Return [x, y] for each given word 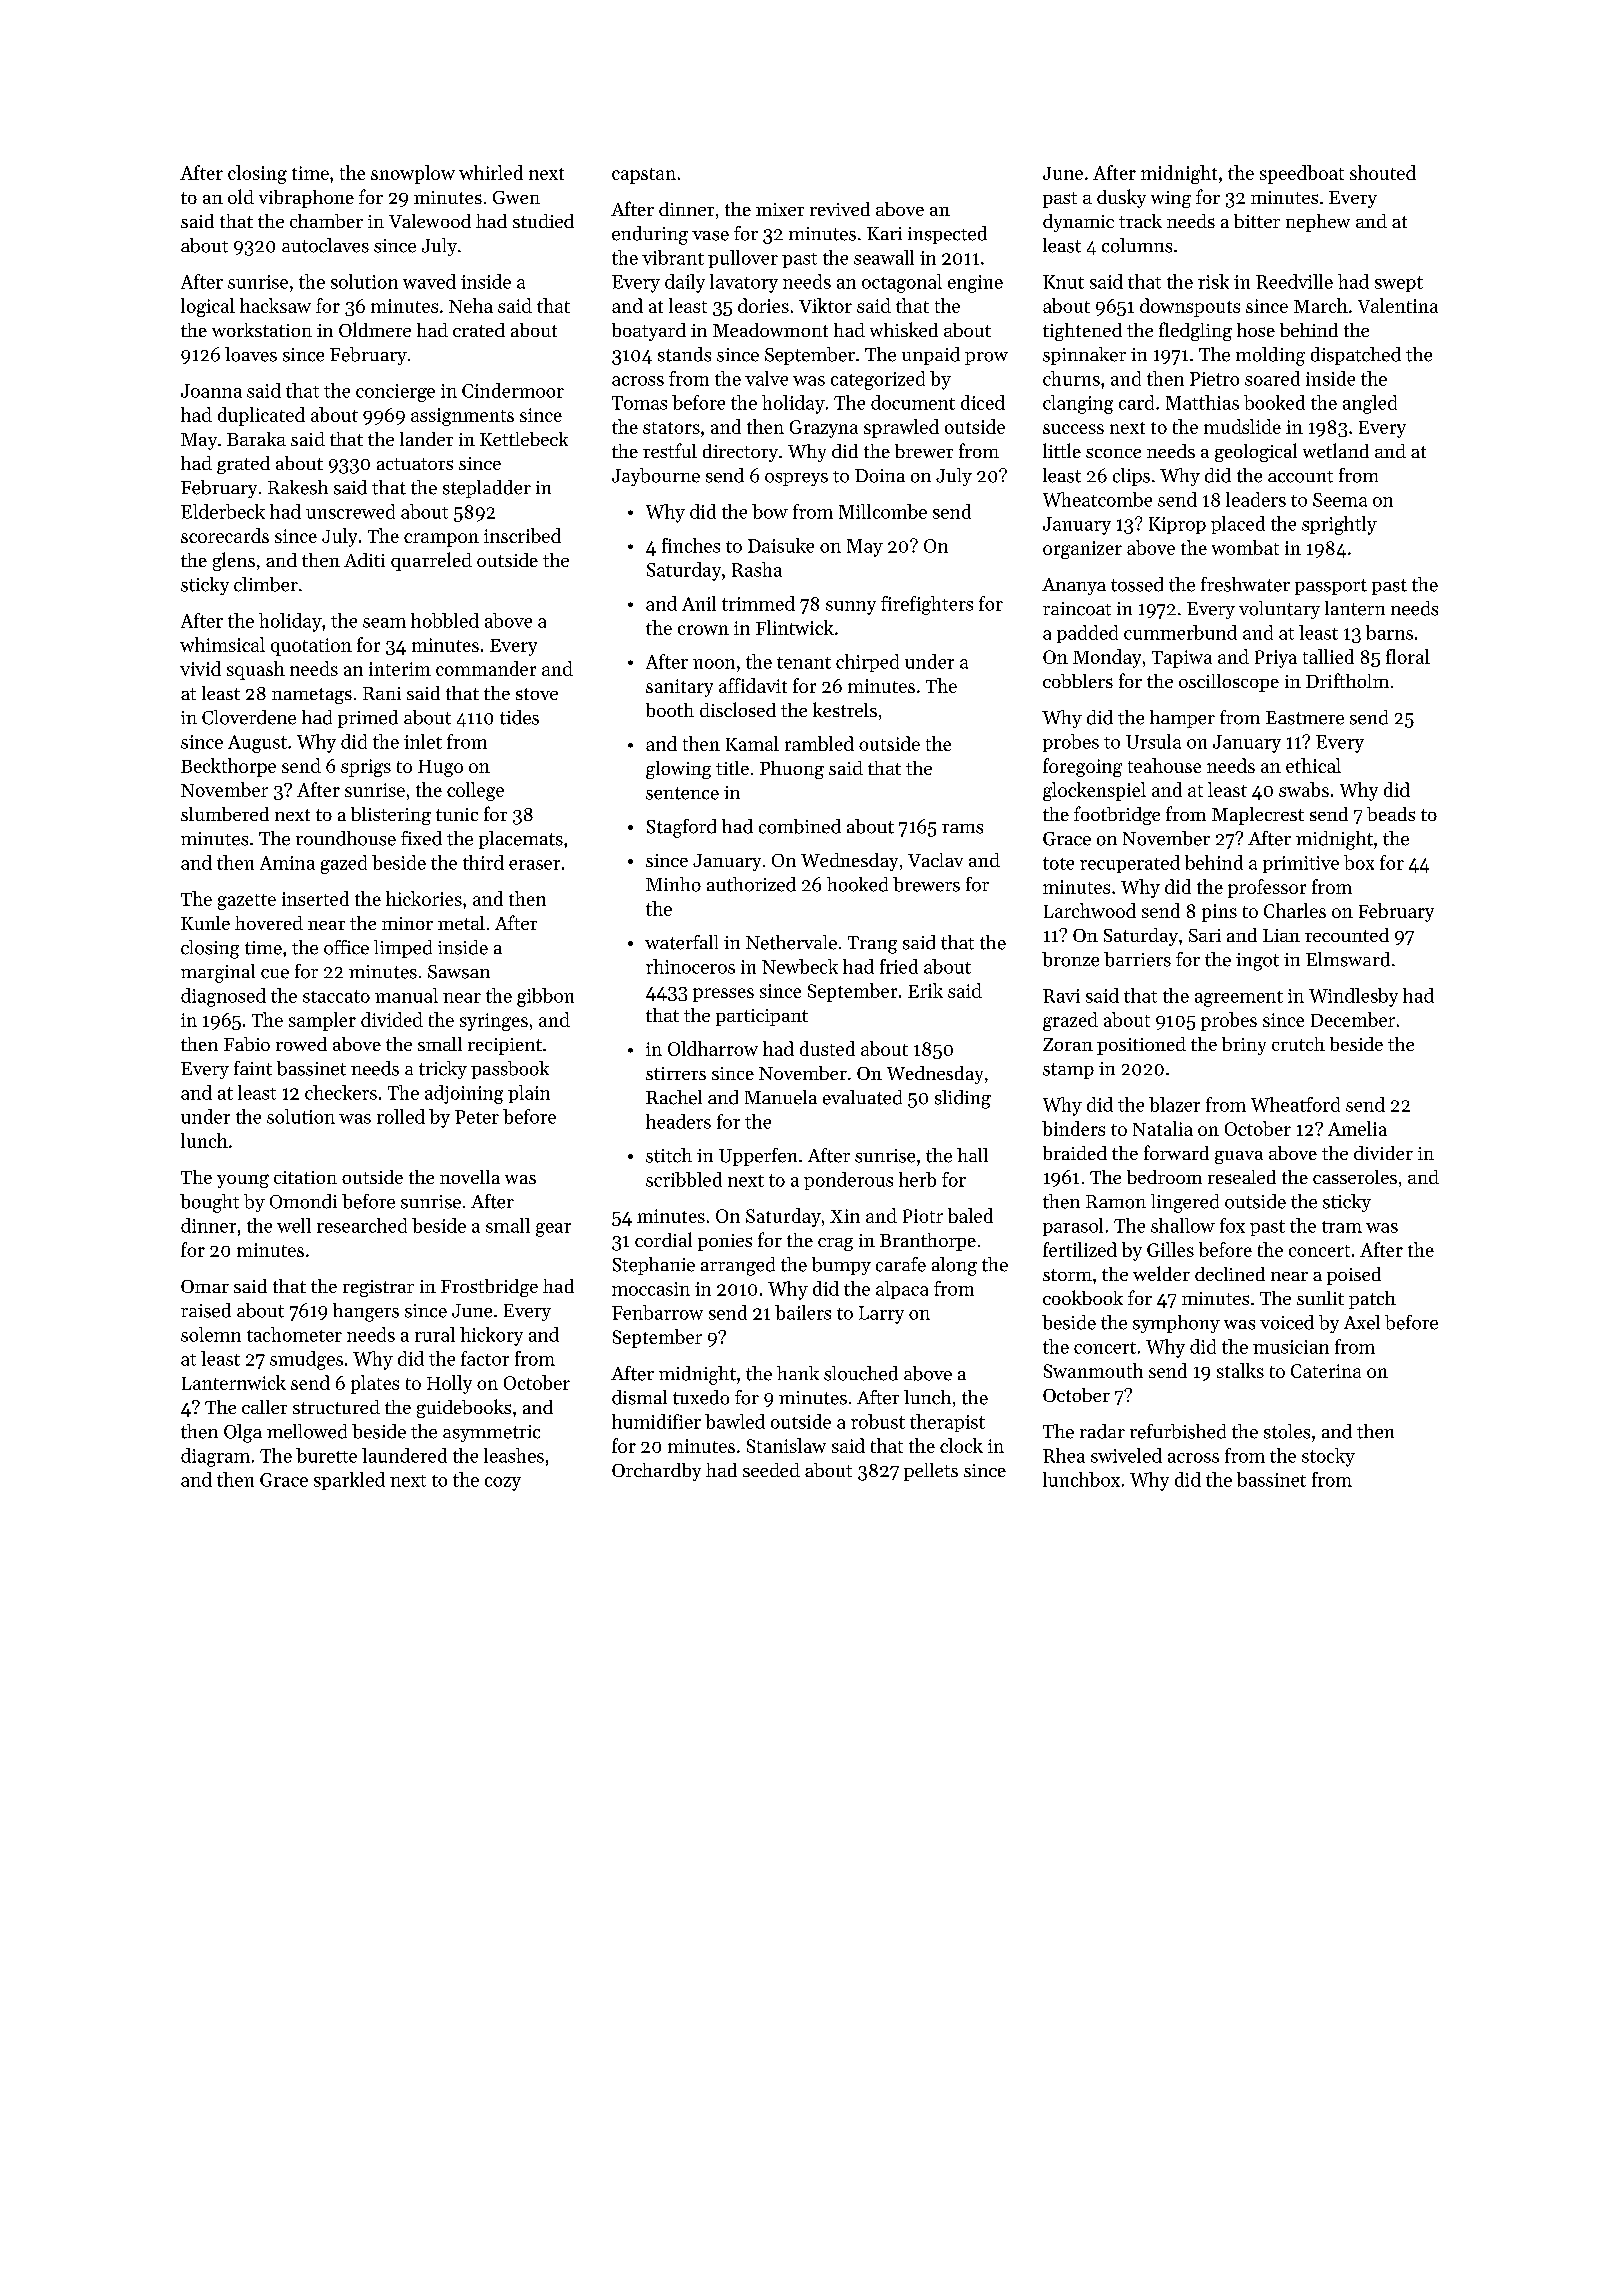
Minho [673, 884]
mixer [780, 209]
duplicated [261, 416]
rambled [819, 743]
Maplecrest [1258, 816]
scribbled [684, 1179]
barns [1389, 632]
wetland [1336, 450]
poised [1354, 1276]
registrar [378, 1288]
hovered [269, 923]
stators [671, 428]
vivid [200, 668]
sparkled [349, 1481]
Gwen [516, 197]
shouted [1383, 172]
